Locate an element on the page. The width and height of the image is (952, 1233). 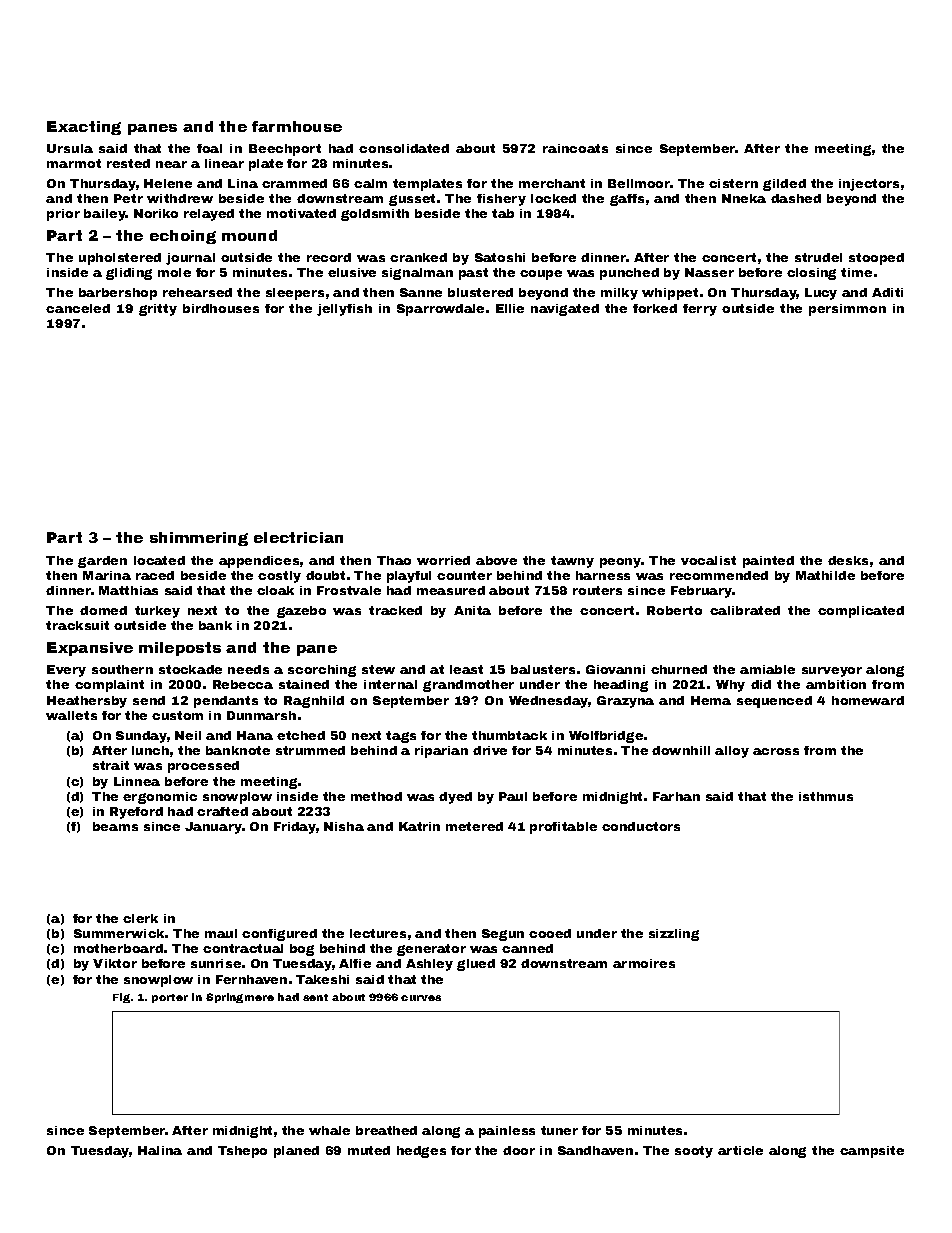
cistern is located at coordinates (733, 183).
